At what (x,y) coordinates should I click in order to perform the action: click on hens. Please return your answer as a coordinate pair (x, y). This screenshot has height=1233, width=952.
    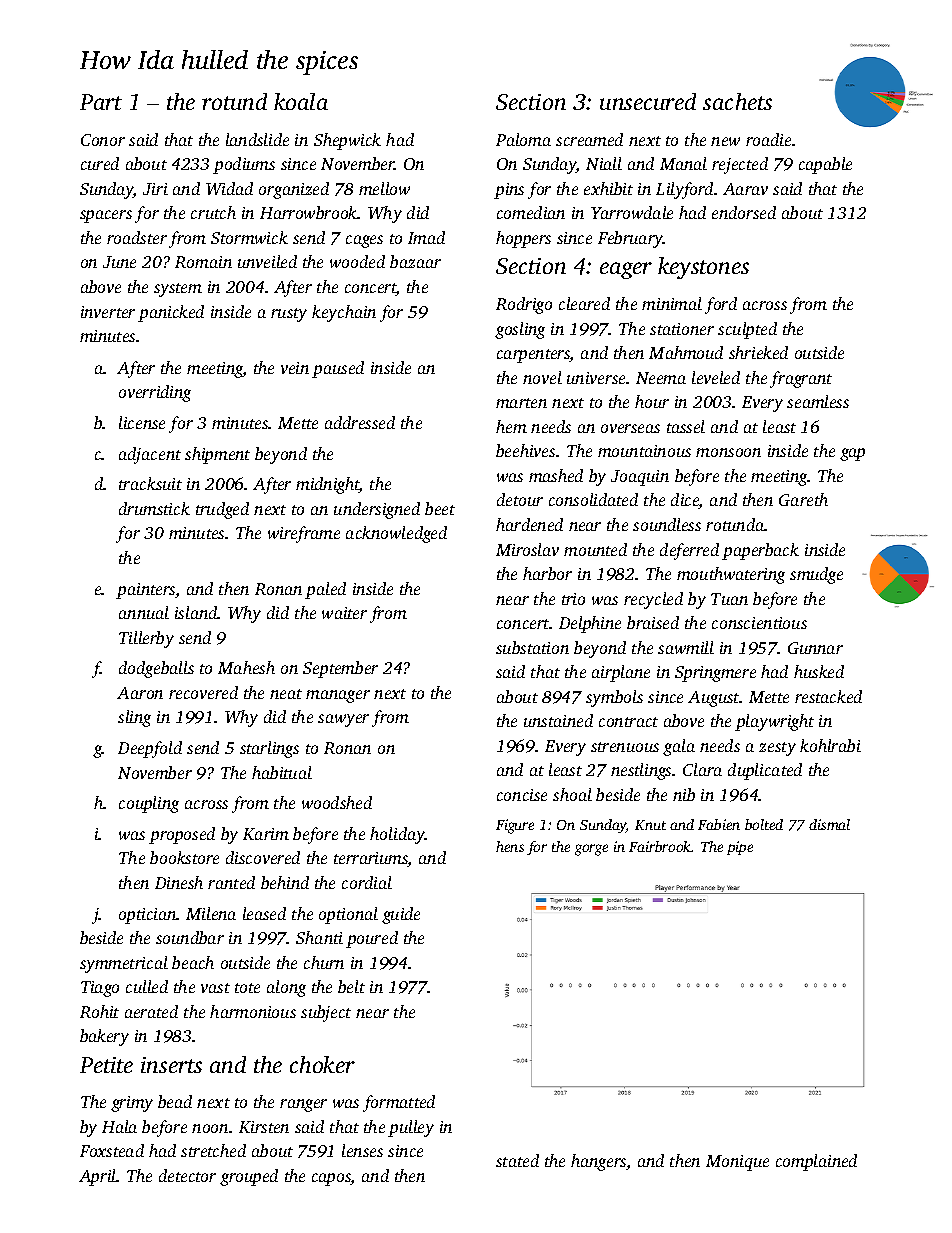
    Looking at the image, I should click on (510, 846).
